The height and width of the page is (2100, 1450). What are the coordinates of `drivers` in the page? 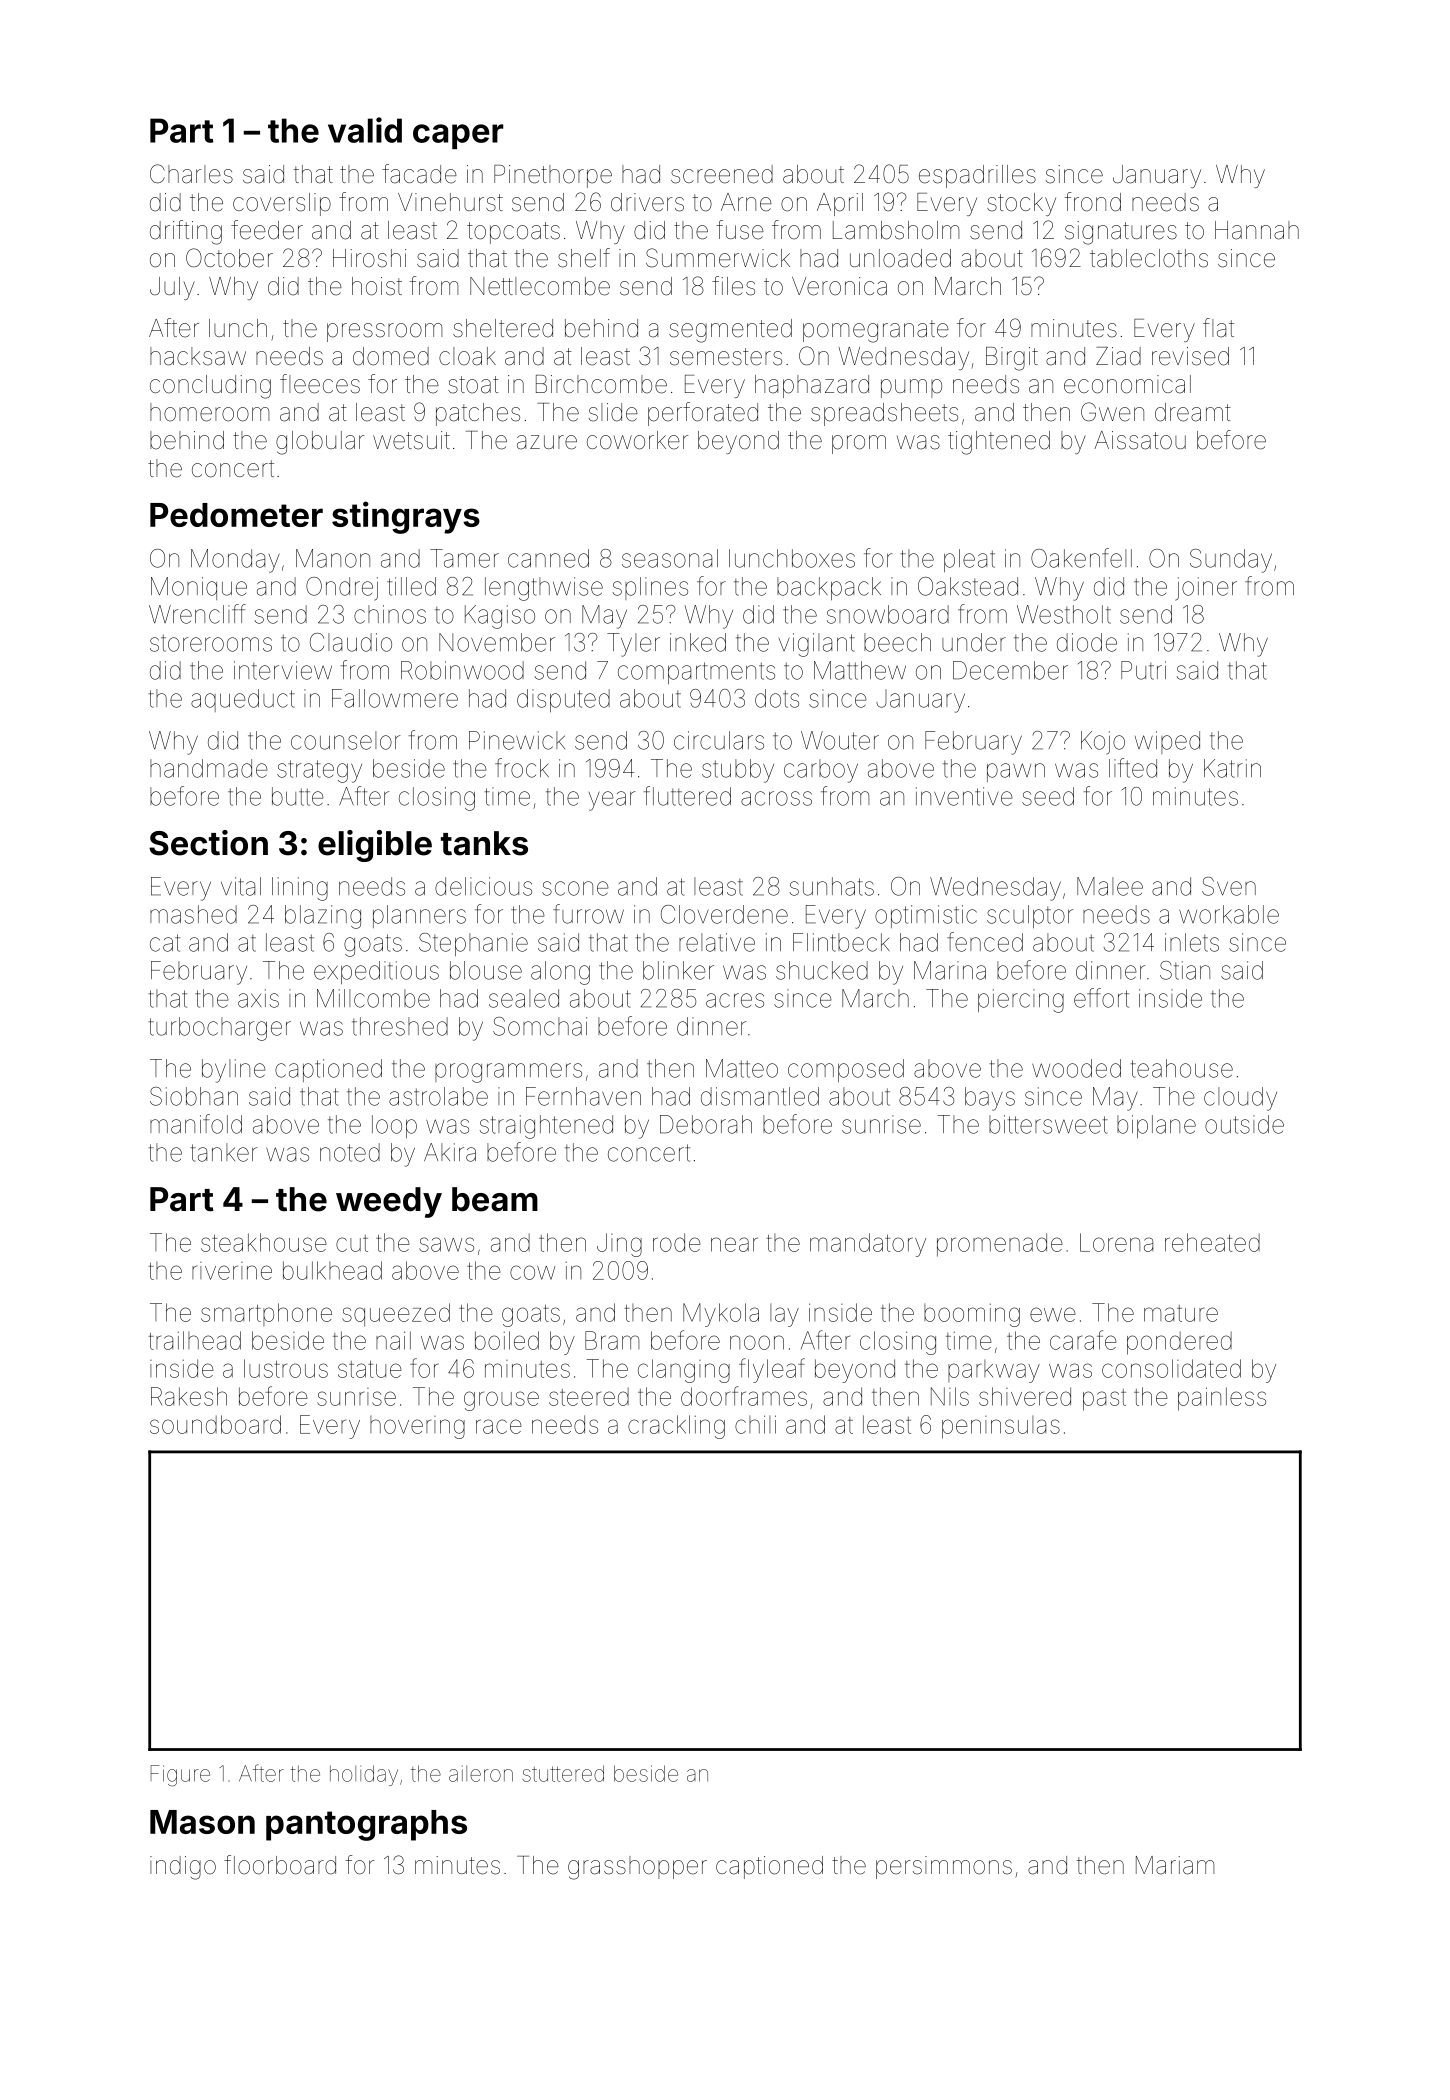 It's located at (647, 202).
